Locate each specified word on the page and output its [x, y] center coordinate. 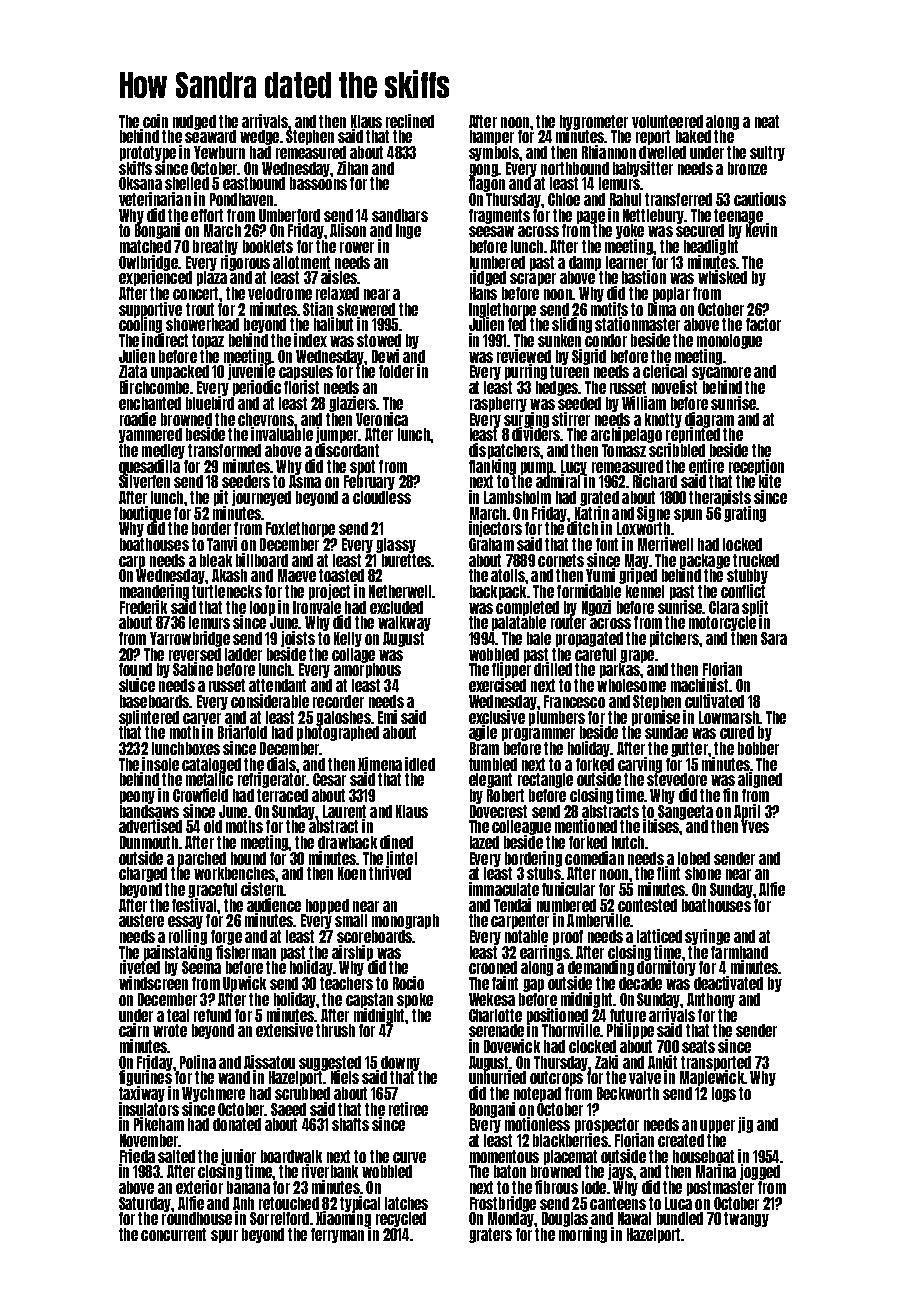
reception [756, 466]
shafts [350, 1124]
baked [693, 136]
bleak [216, 560]
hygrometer [594, 122]
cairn [134, 1030]
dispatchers [504, 451]
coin [155, 121]
